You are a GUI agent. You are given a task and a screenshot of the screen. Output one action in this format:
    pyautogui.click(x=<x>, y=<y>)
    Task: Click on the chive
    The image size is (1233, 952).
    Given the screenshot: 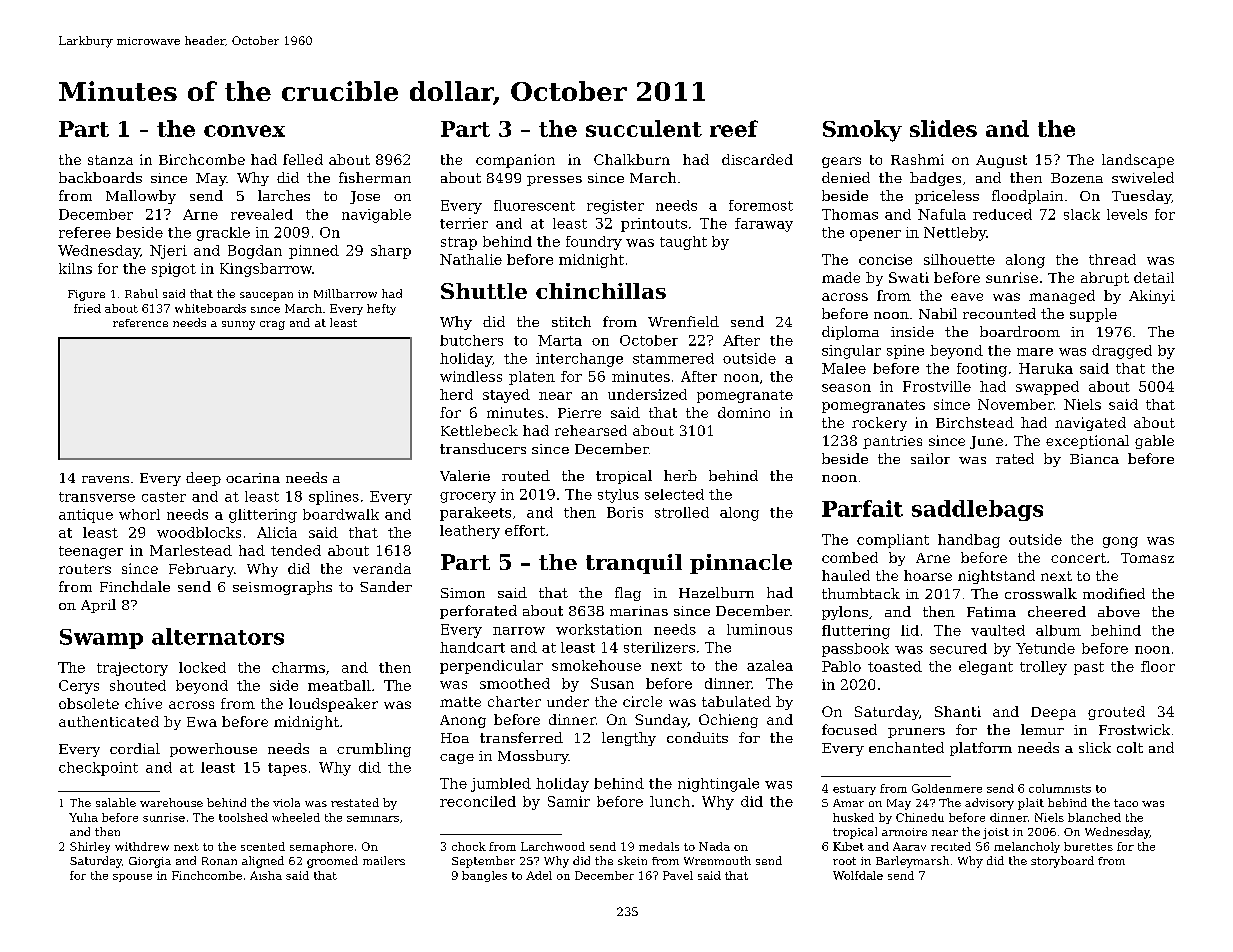 What is the action you would take?
    pyautogui.click(x=143, y=703)
